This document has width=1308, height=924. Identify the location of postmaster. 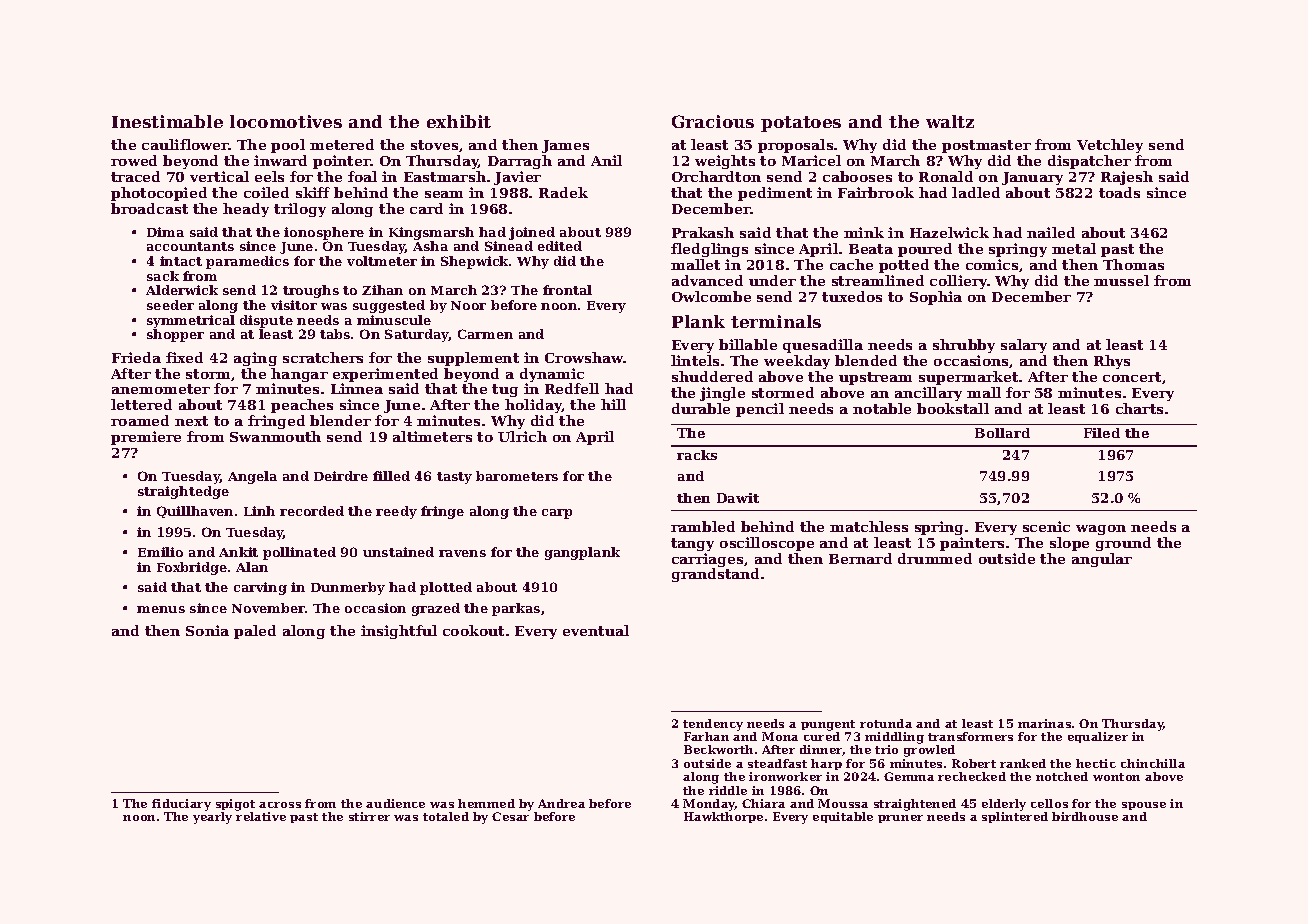
(986, 146).
